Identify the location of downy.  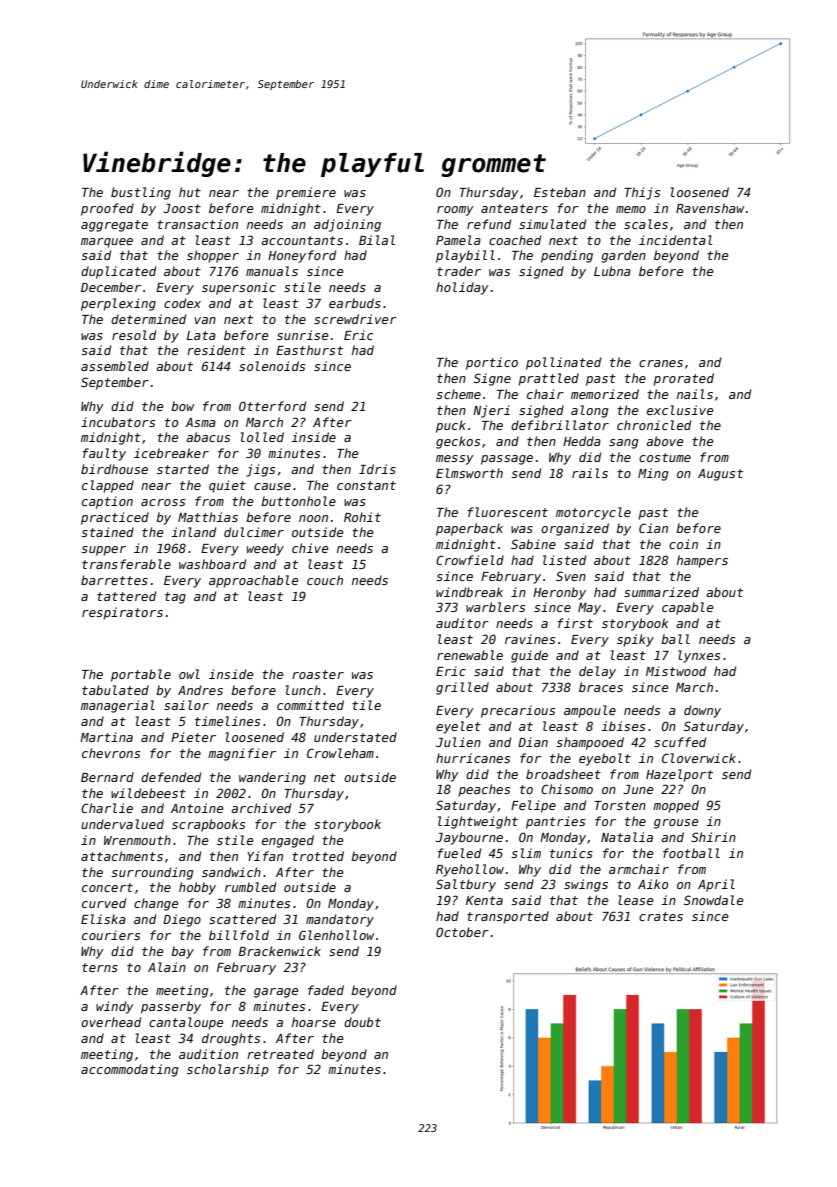
(702, 711).
